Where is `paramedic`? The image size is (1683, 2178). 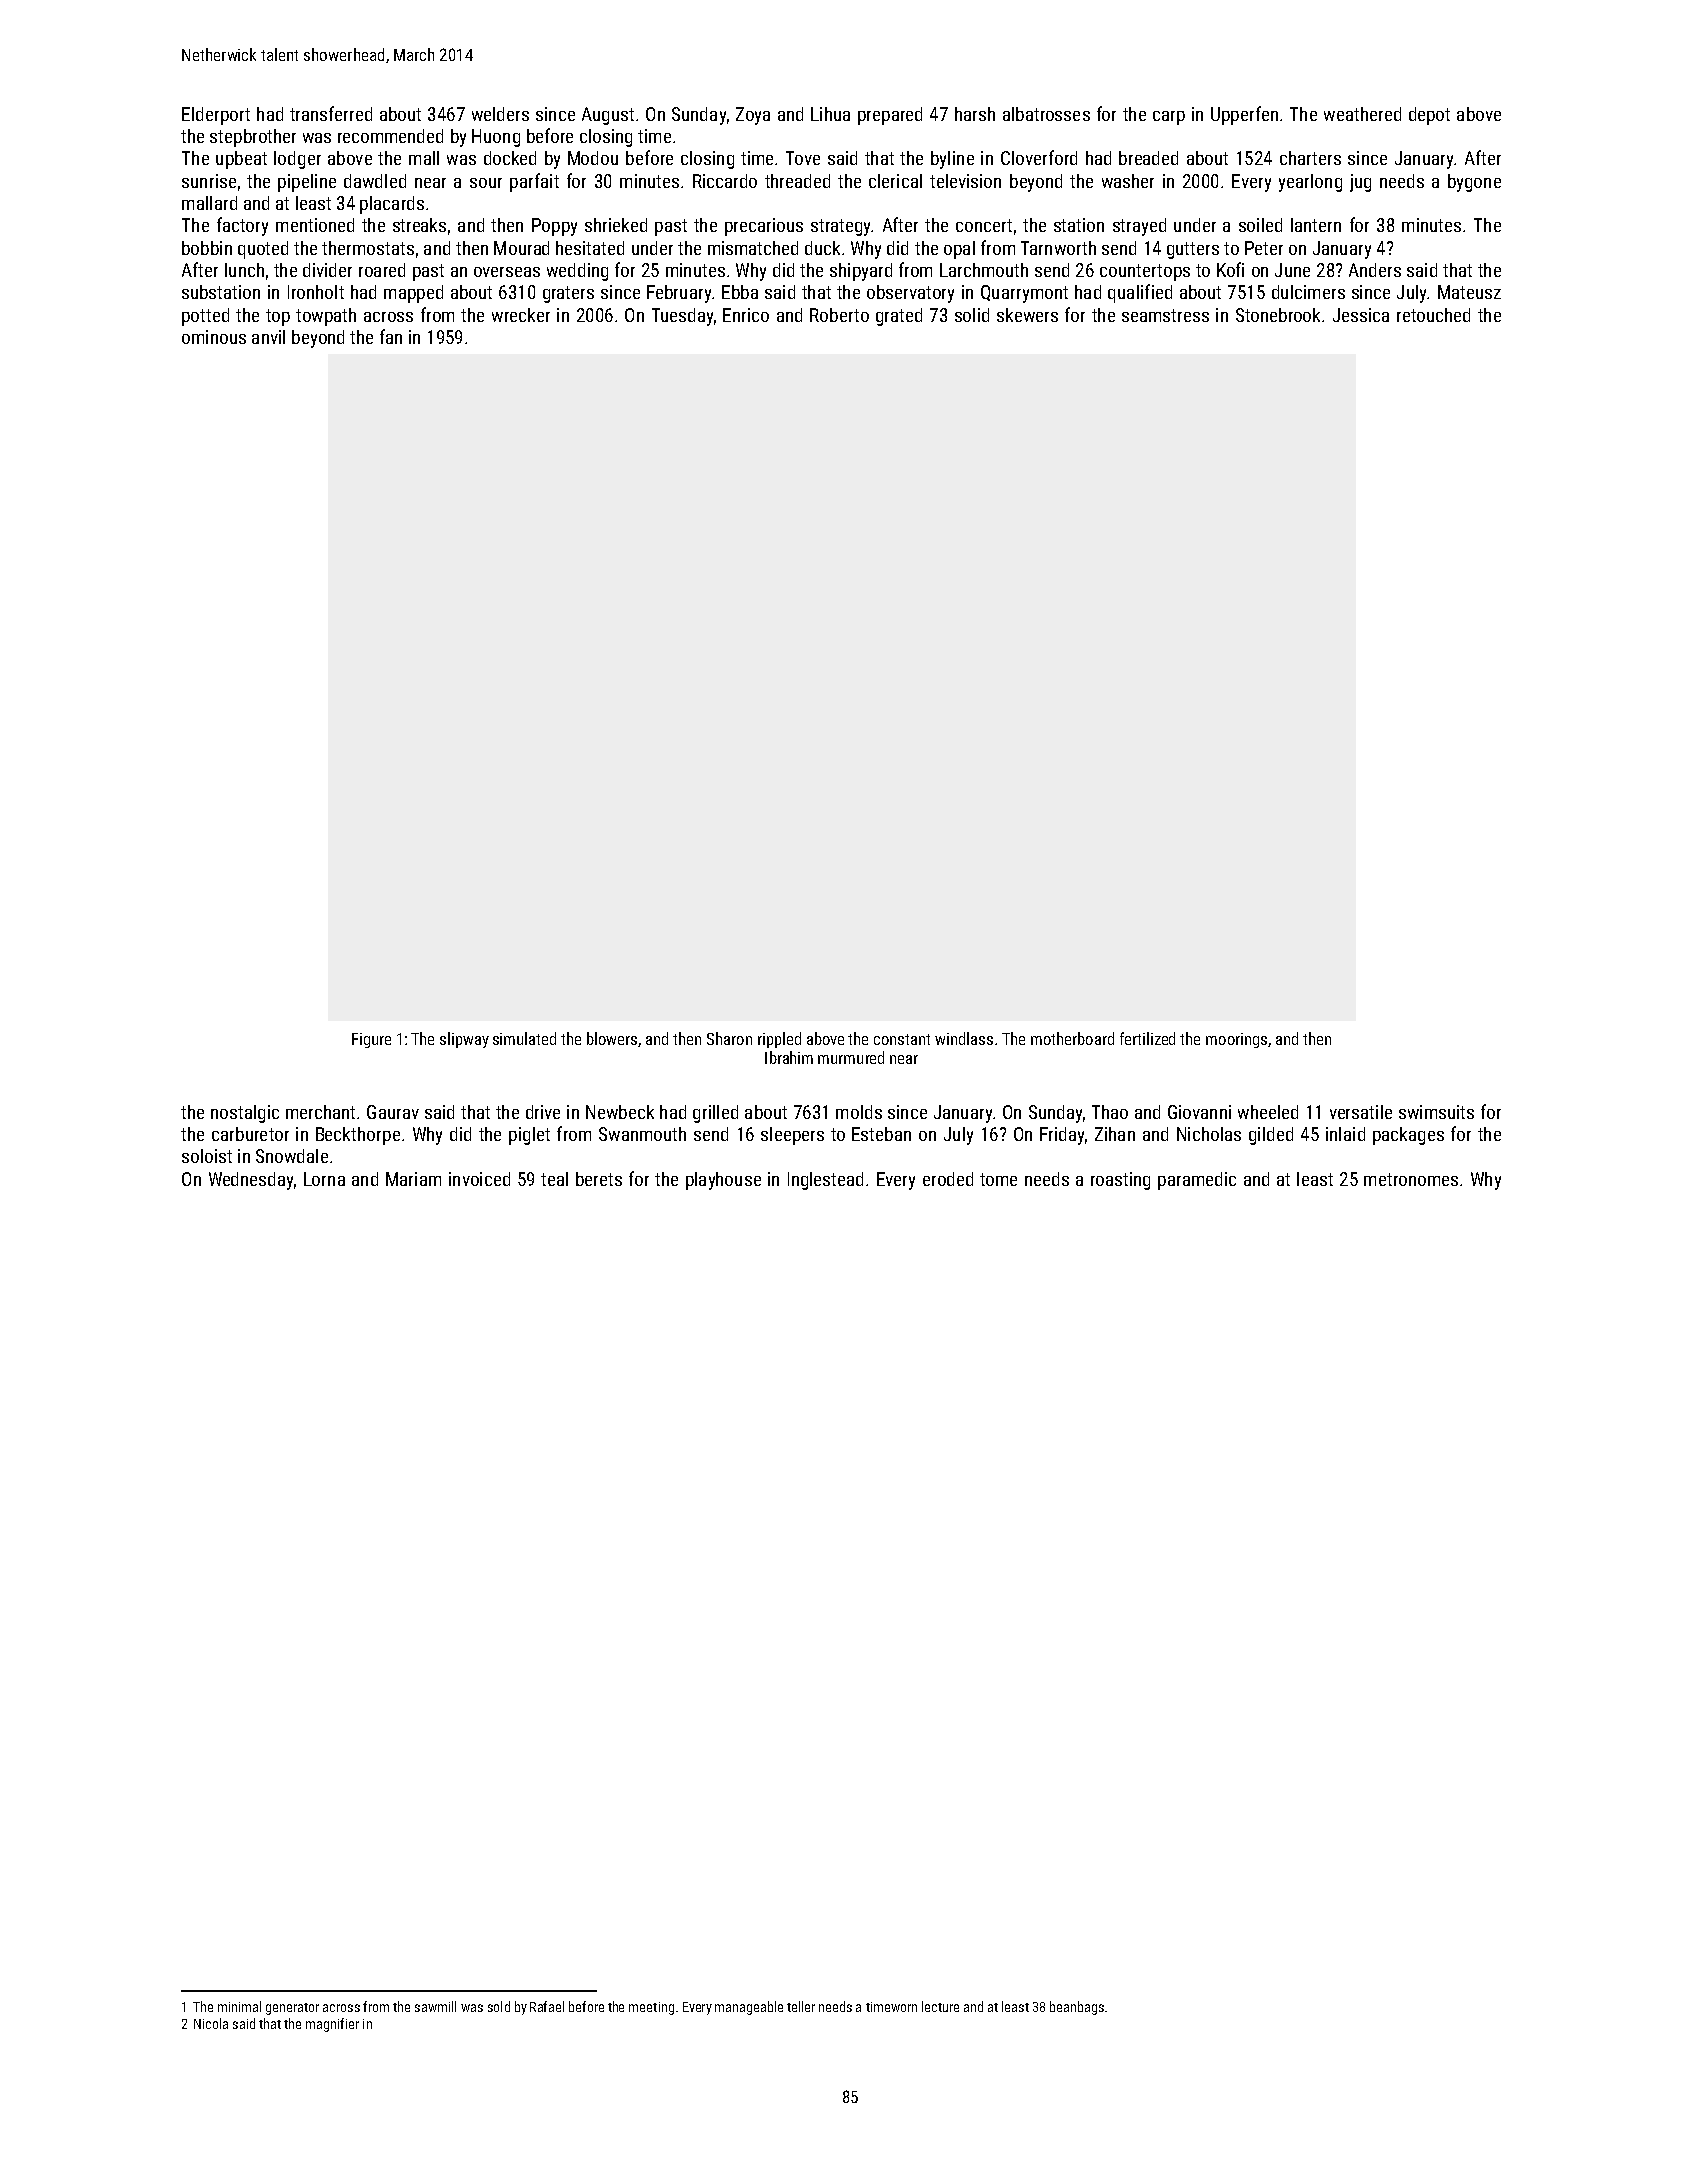
paramedic is located at coordinates (1197, 1181).
